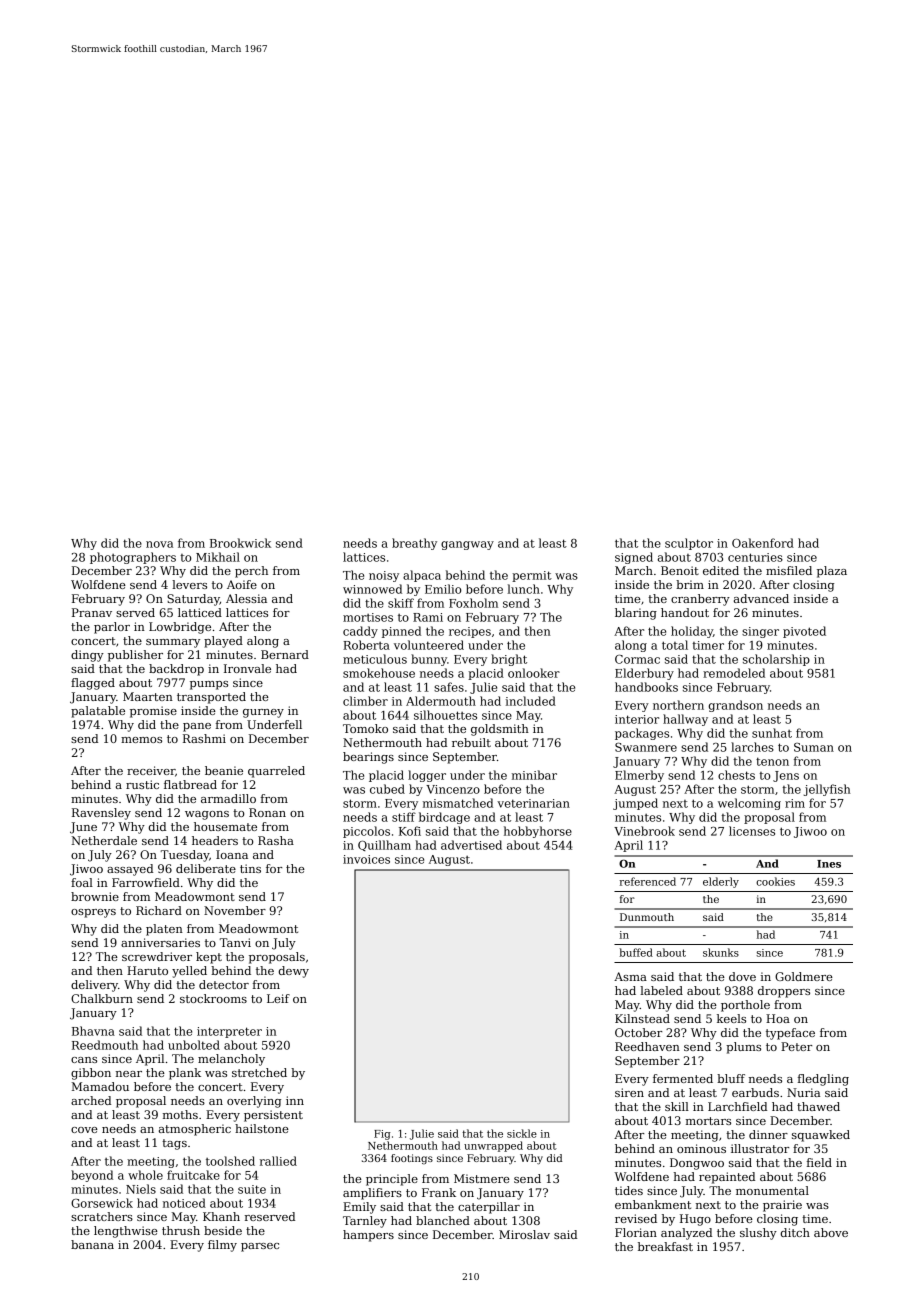 This document has height=1308, width=924. Describe the element at coordinates (252, 1189) in the document. I see `suite` at that location.
